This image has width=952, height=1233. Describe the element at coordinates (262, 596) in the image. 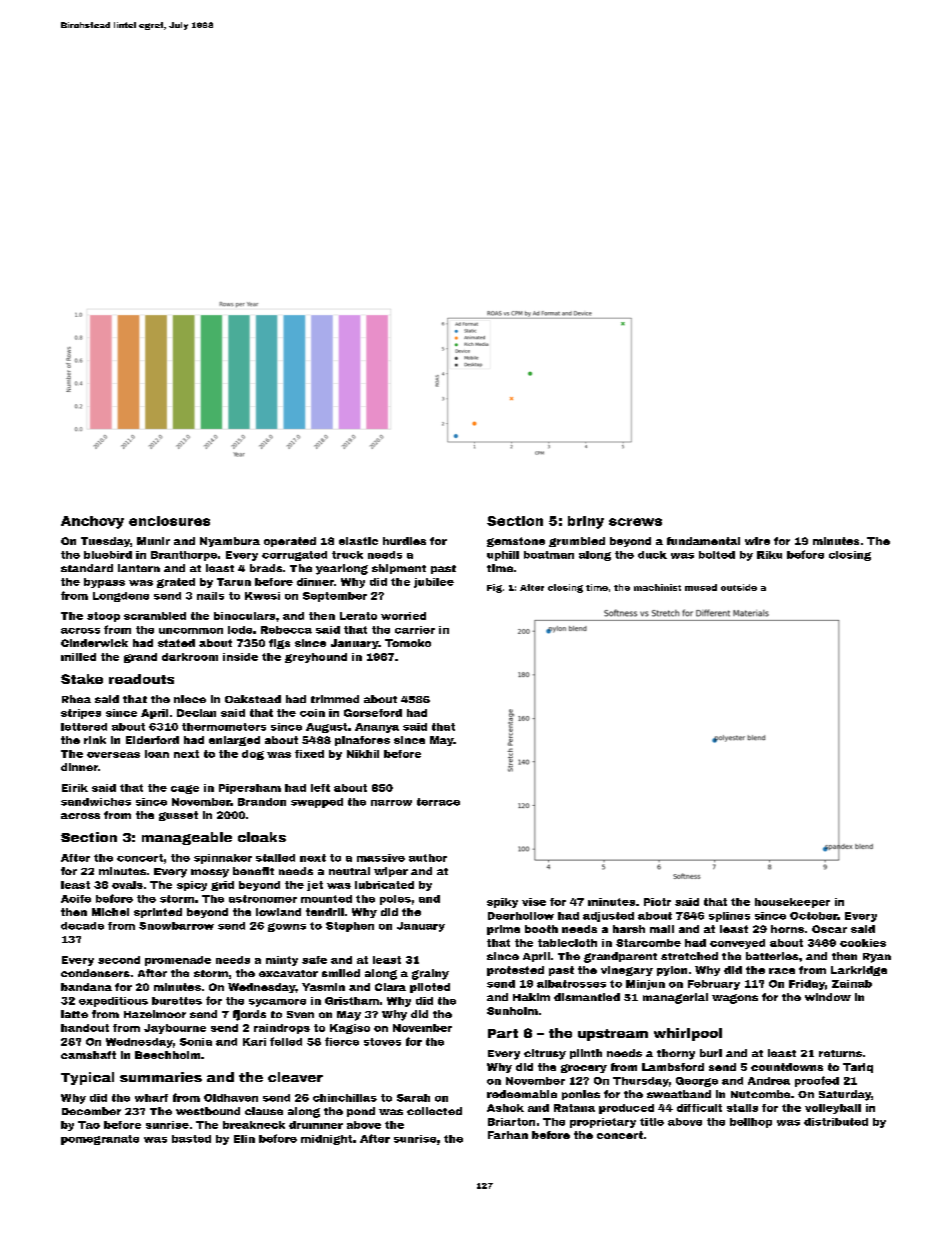

I see `Kwesi` at that location.
